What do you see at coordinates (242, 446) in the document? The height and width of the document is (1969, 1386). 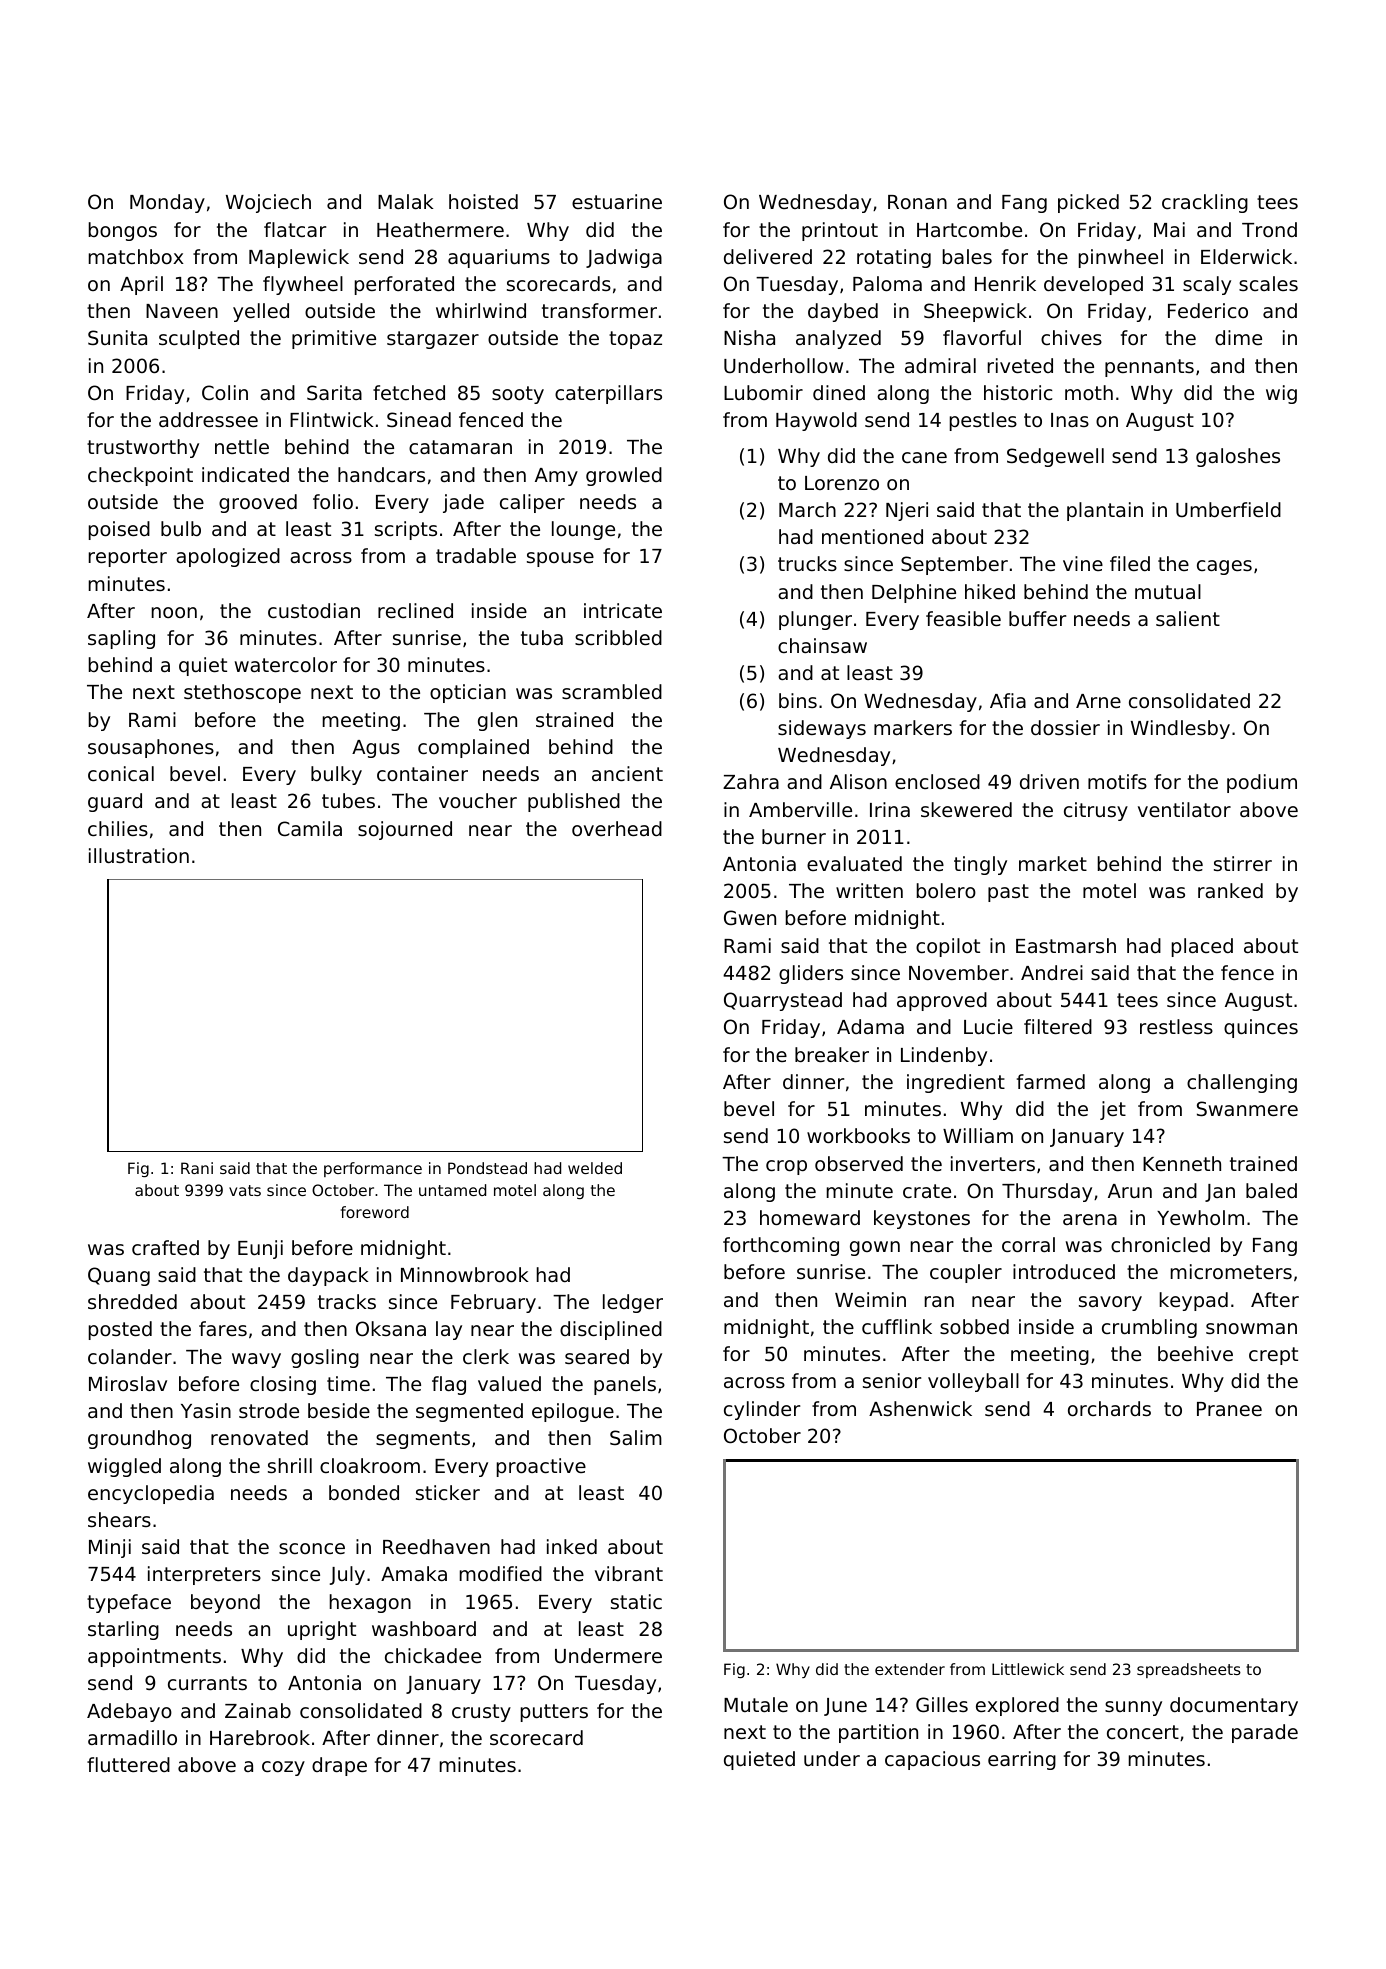 I see `nettle` at bounding box center [242, 446].
